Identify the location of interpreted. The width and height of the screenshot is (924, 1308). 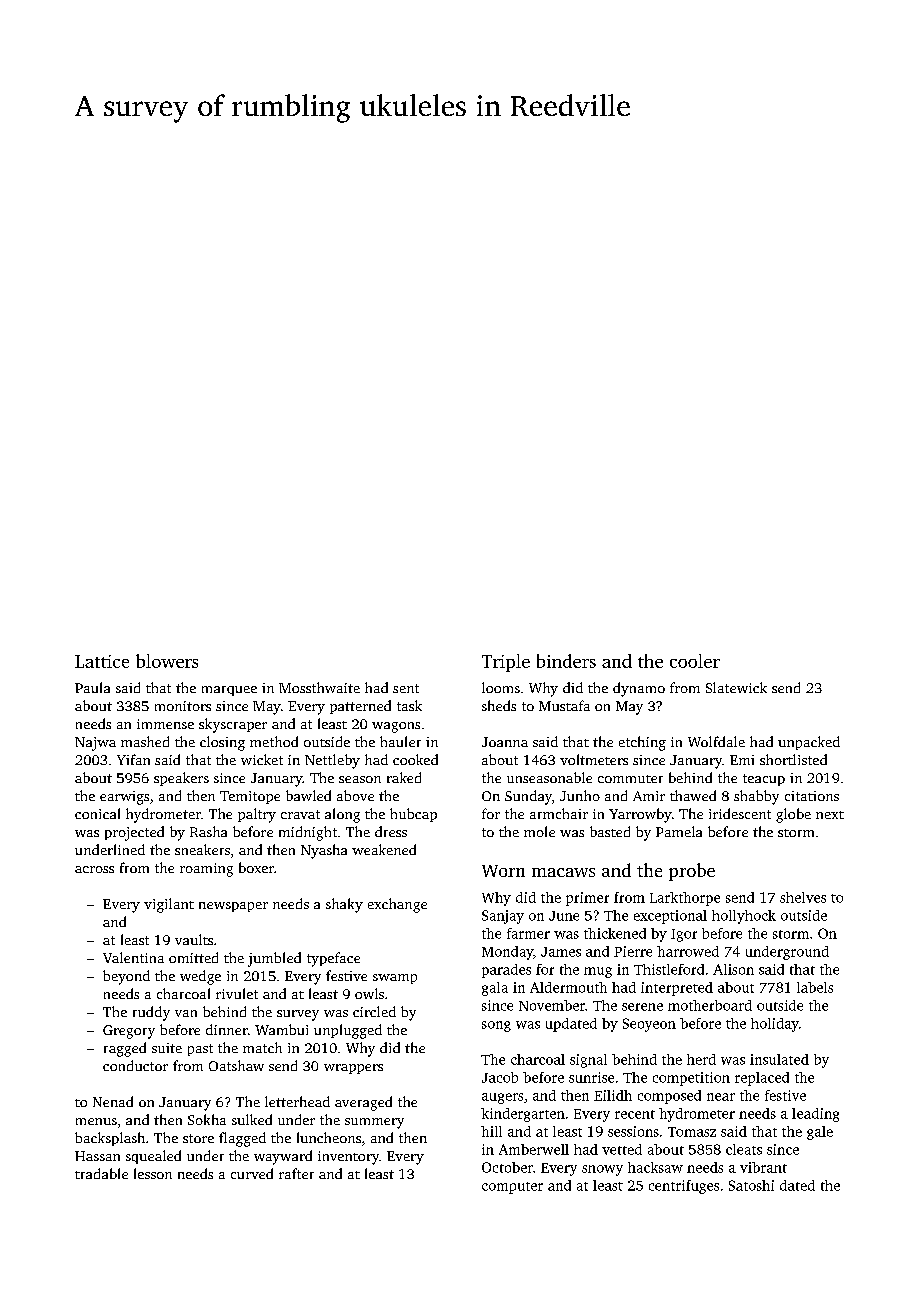
(677, 989).
